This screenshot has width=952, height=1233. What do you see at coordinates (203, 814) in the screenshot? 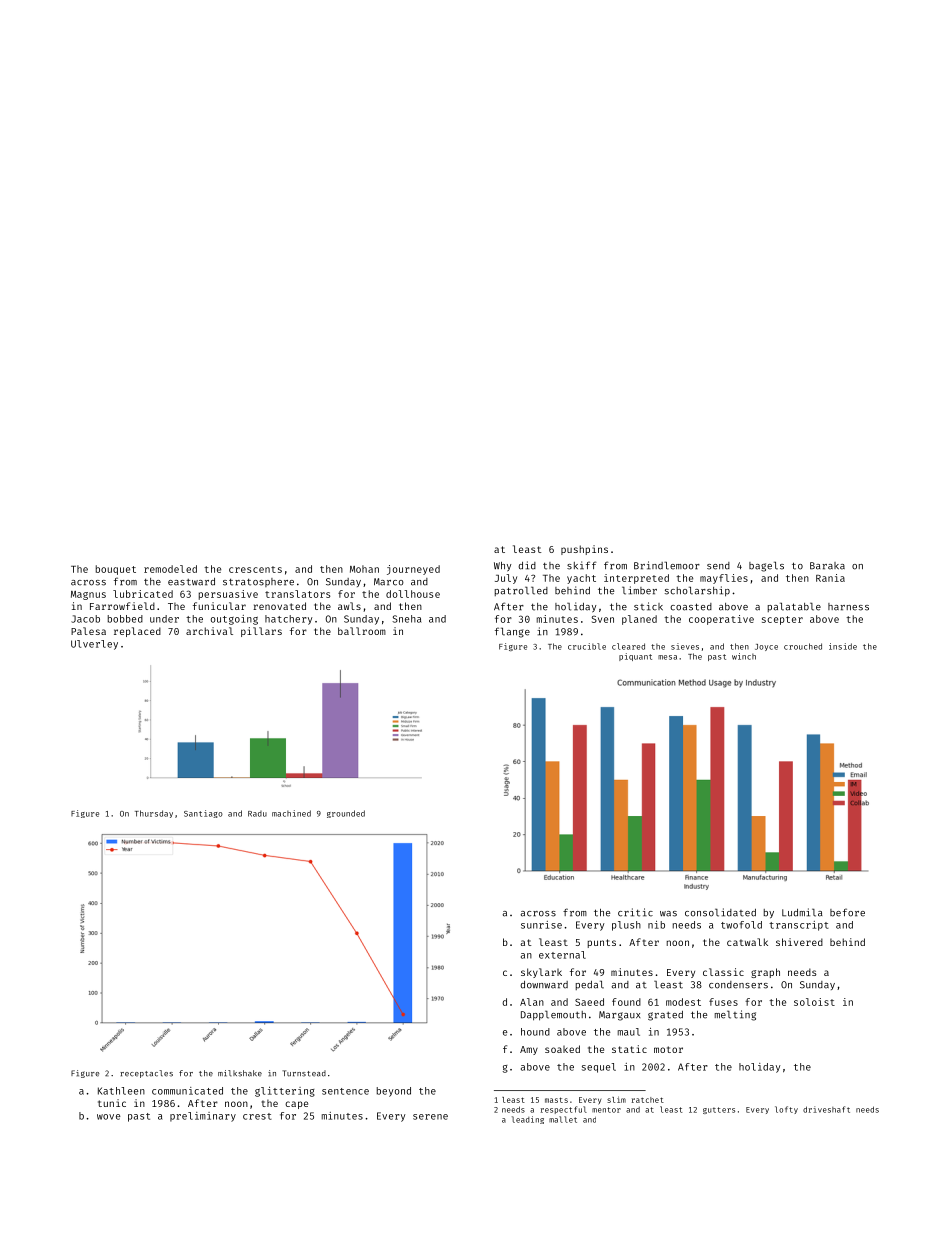
I see `Santiago` at bounding box center [203, 814].
